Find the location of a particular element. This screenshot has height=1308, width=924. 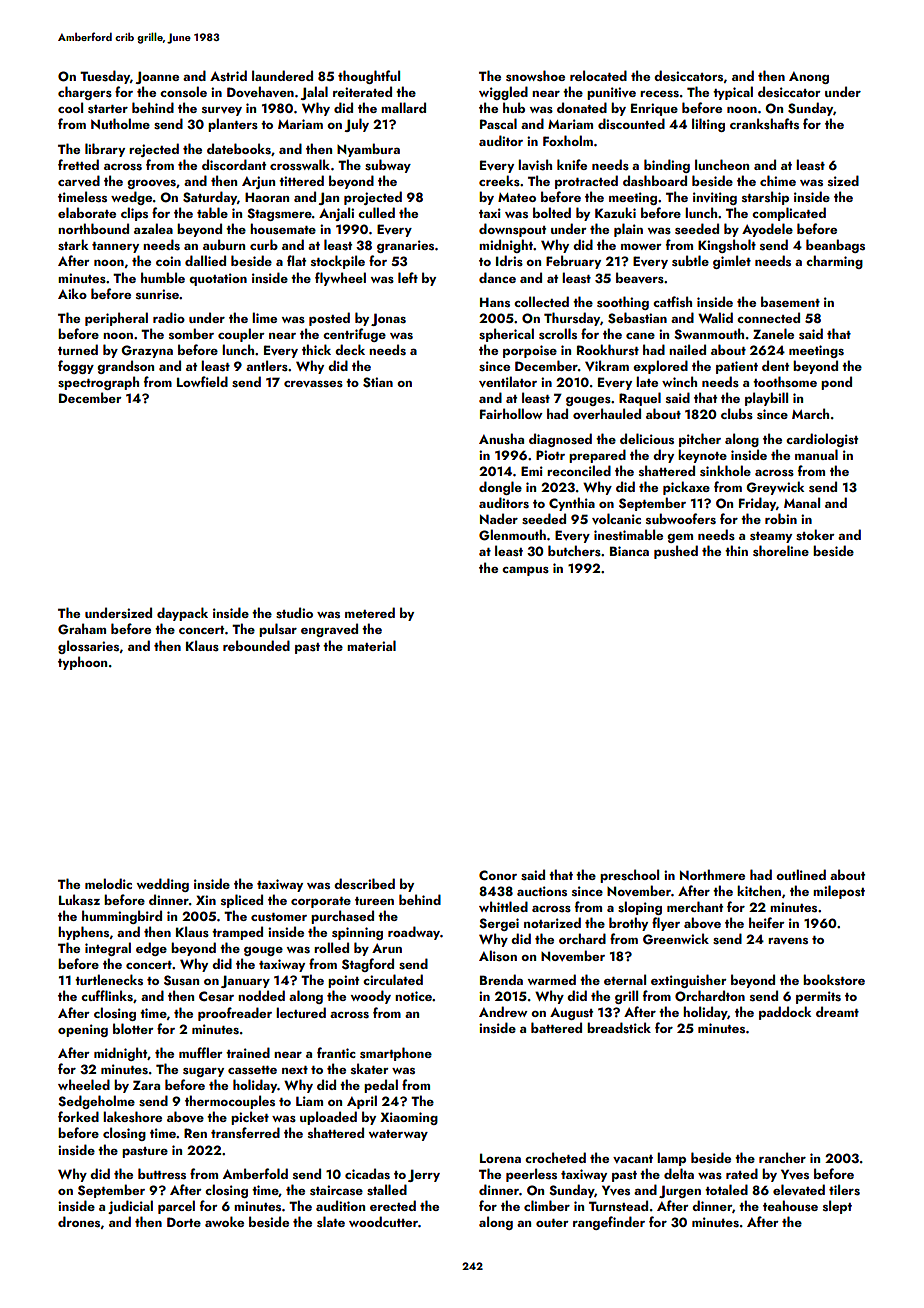

drones is located at coordinates (79, 1222).
